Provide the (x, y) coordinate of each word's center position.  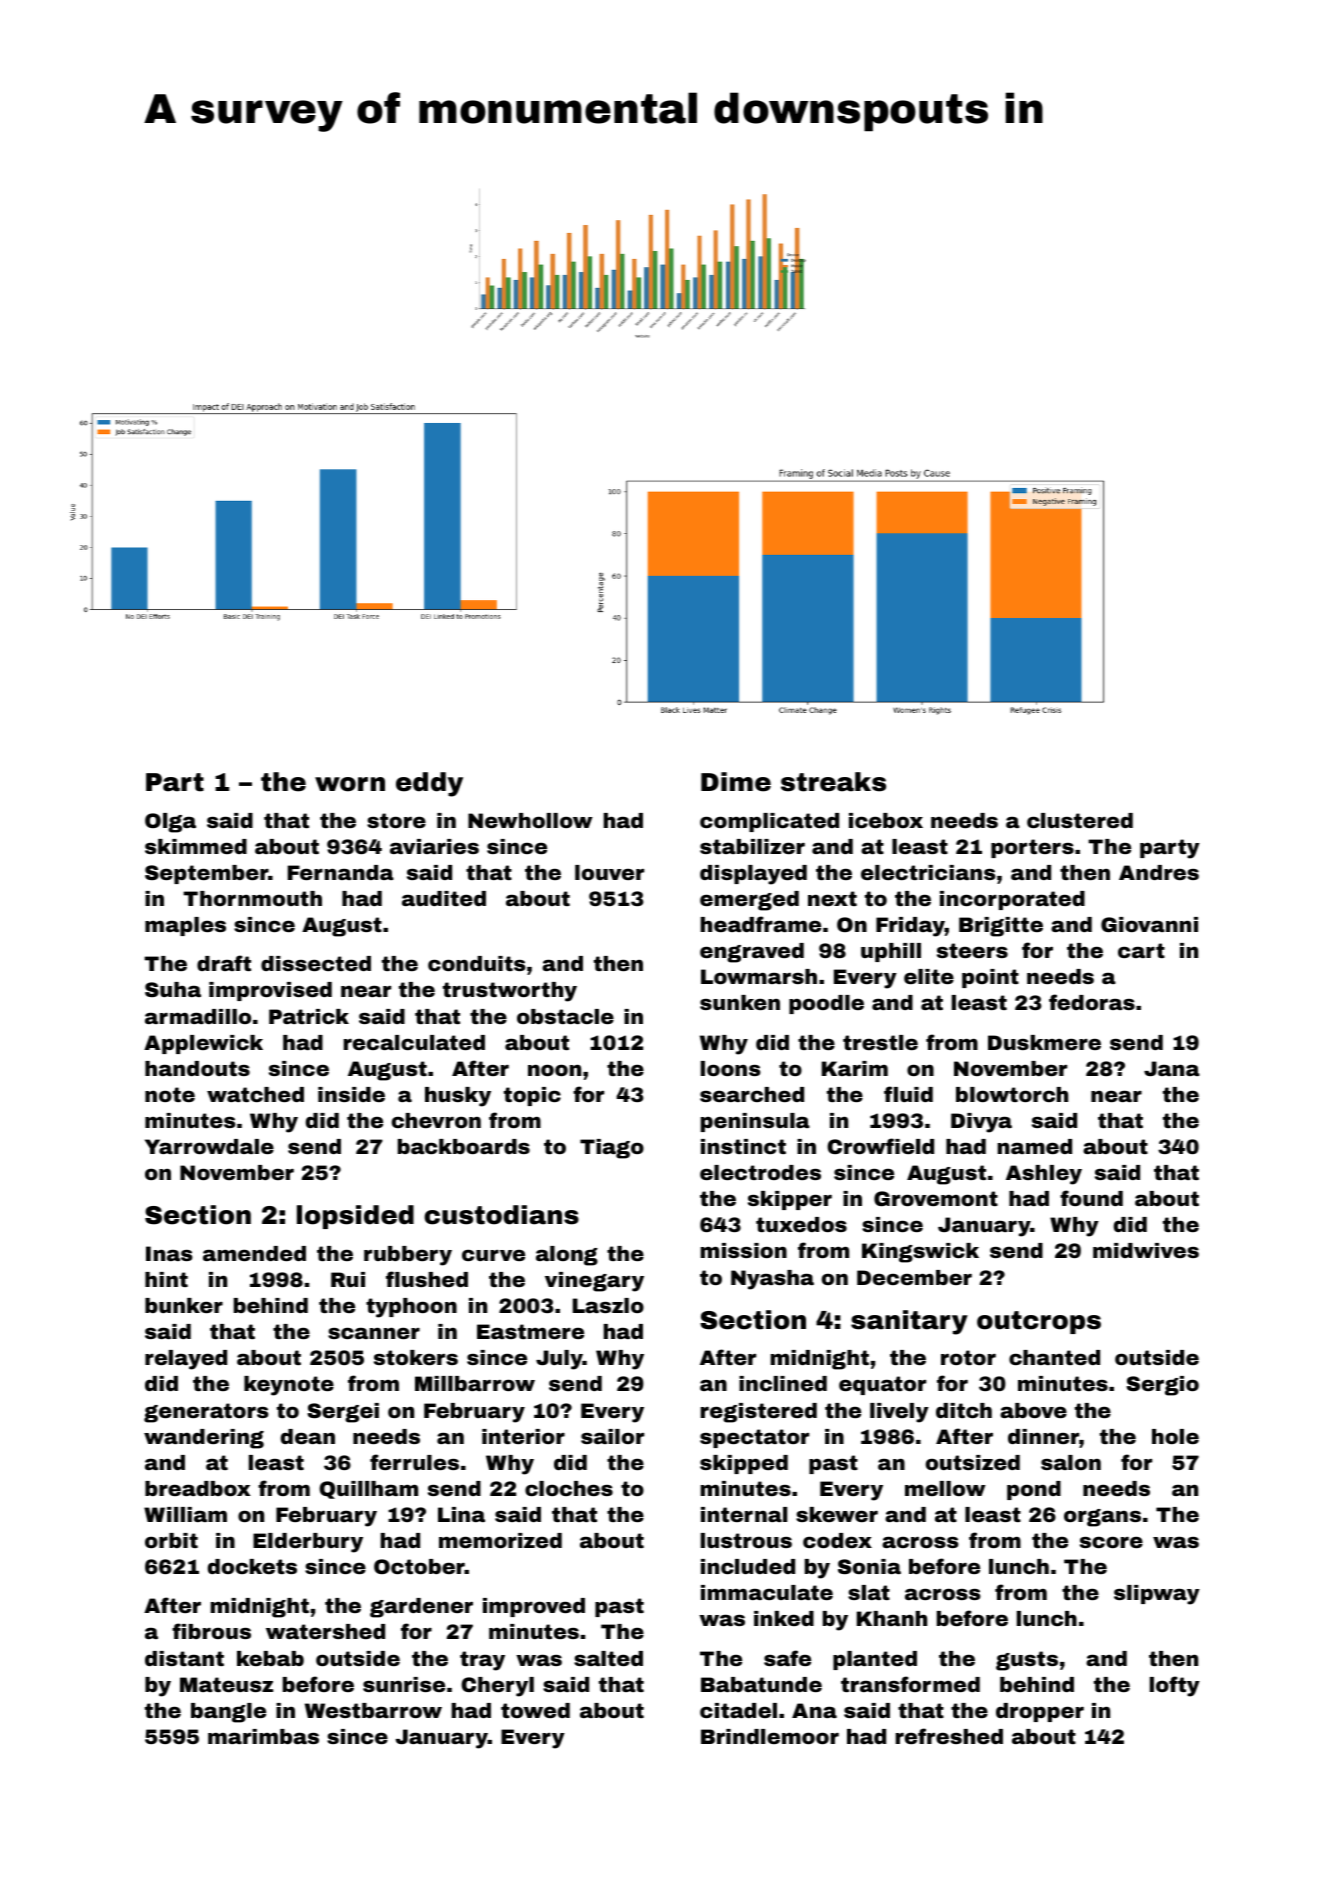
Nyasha (772, 1280)
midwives (1146, 1250)
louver (609, 872)
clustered (1080, 820)
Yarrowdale (209, 1146)
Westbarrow (373, 1710)
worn (350, 784)
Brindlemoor (770, 1736)
